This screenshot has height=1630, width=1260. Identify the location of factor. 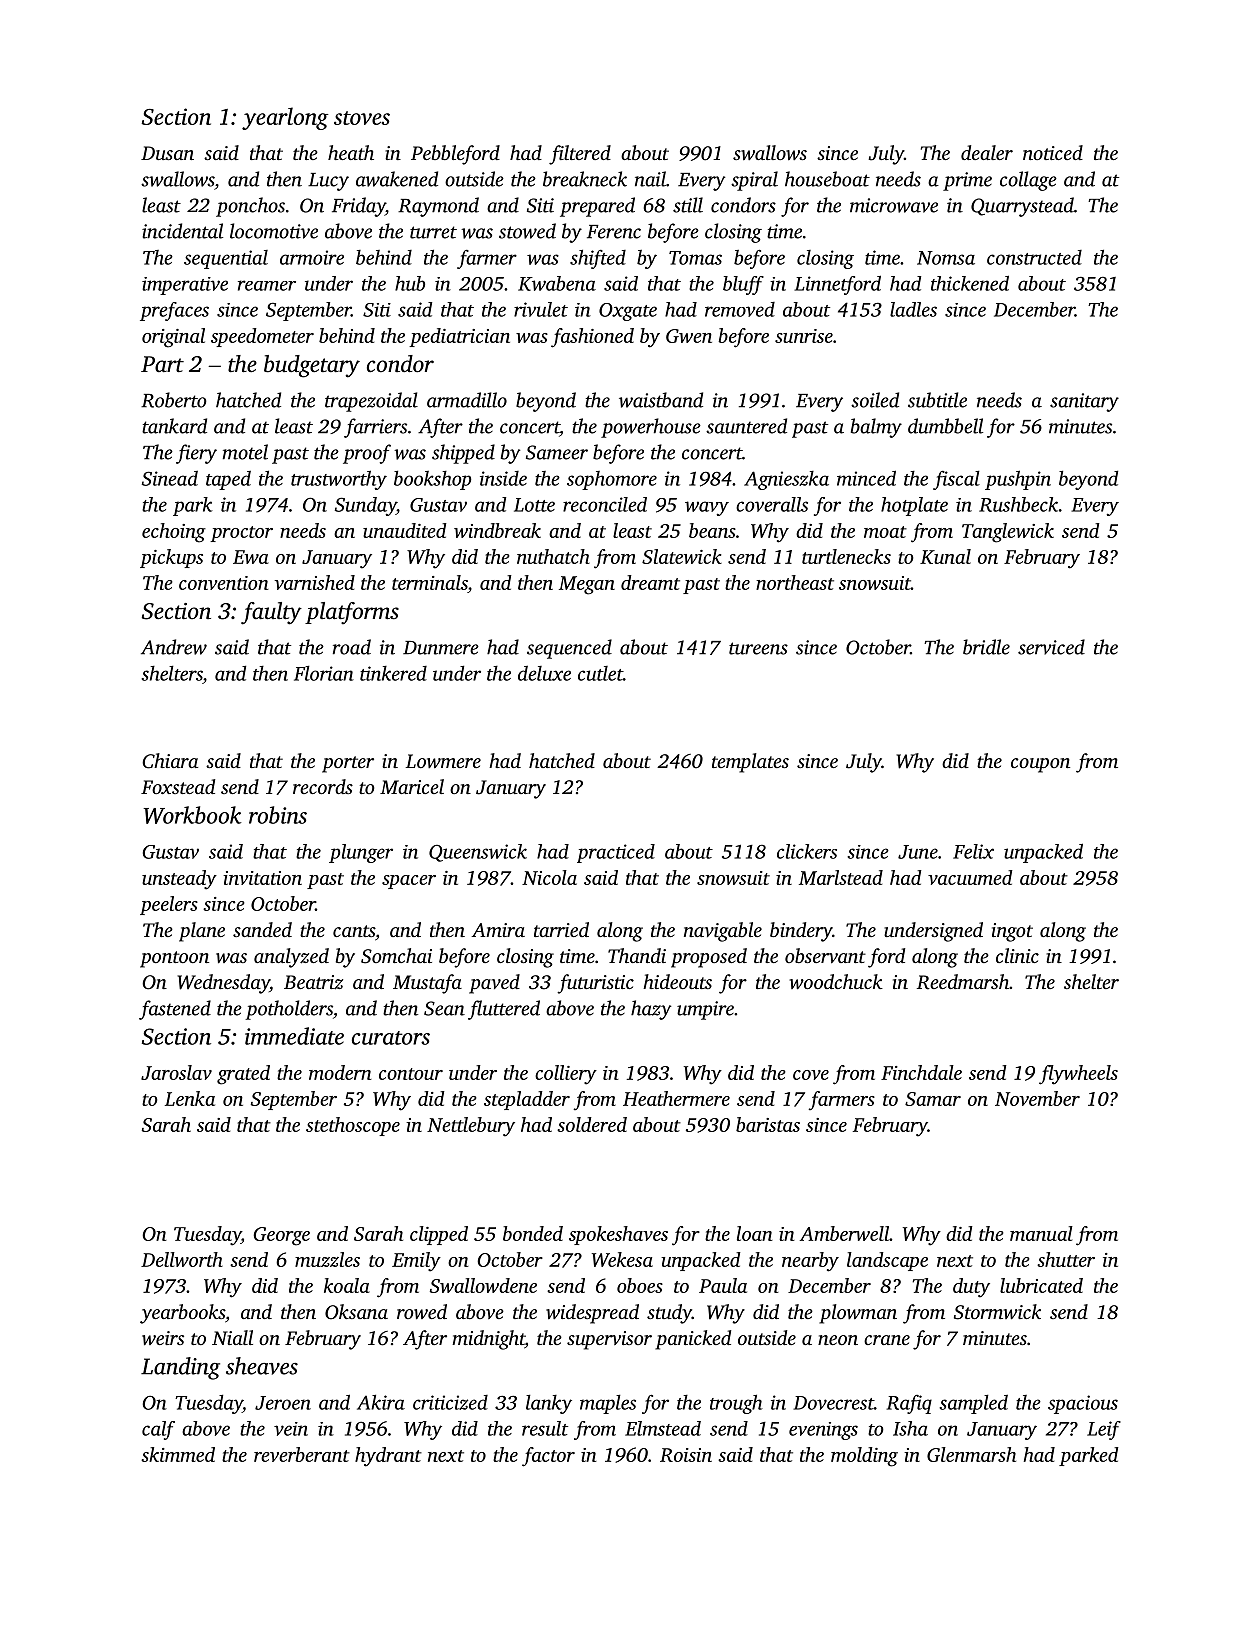
(548, 1457).
